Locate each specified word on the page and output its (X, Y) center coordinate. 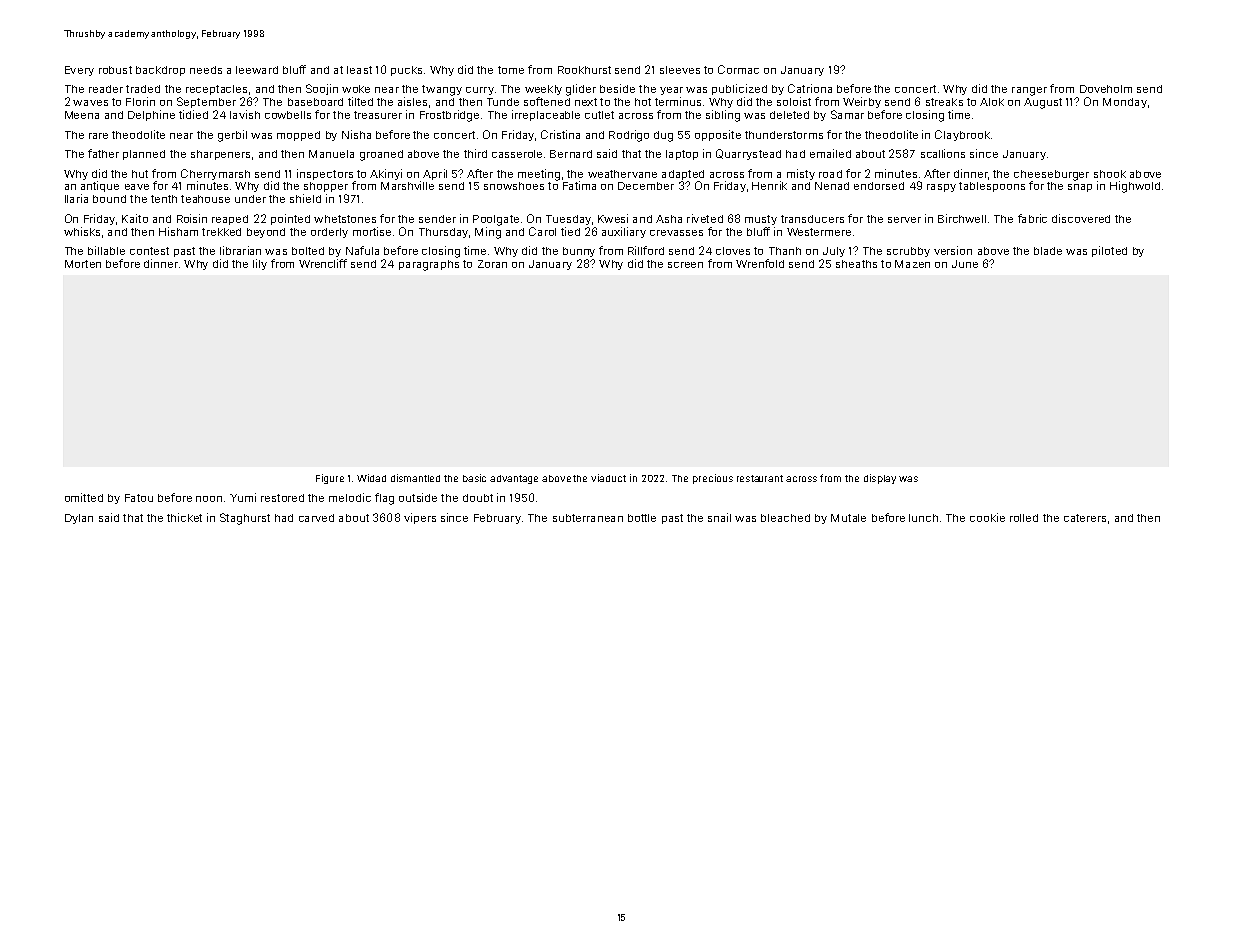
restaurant (760, 478)
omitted (84, 497)
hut (140, 174)
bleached (785, 518)
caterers (1085, 518)
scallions (943, 153)
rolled (1024, 518)
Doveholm (1106, 89)
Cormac (738, 69)
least (359, 70)
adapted (683, 175)
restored (282, 498)
